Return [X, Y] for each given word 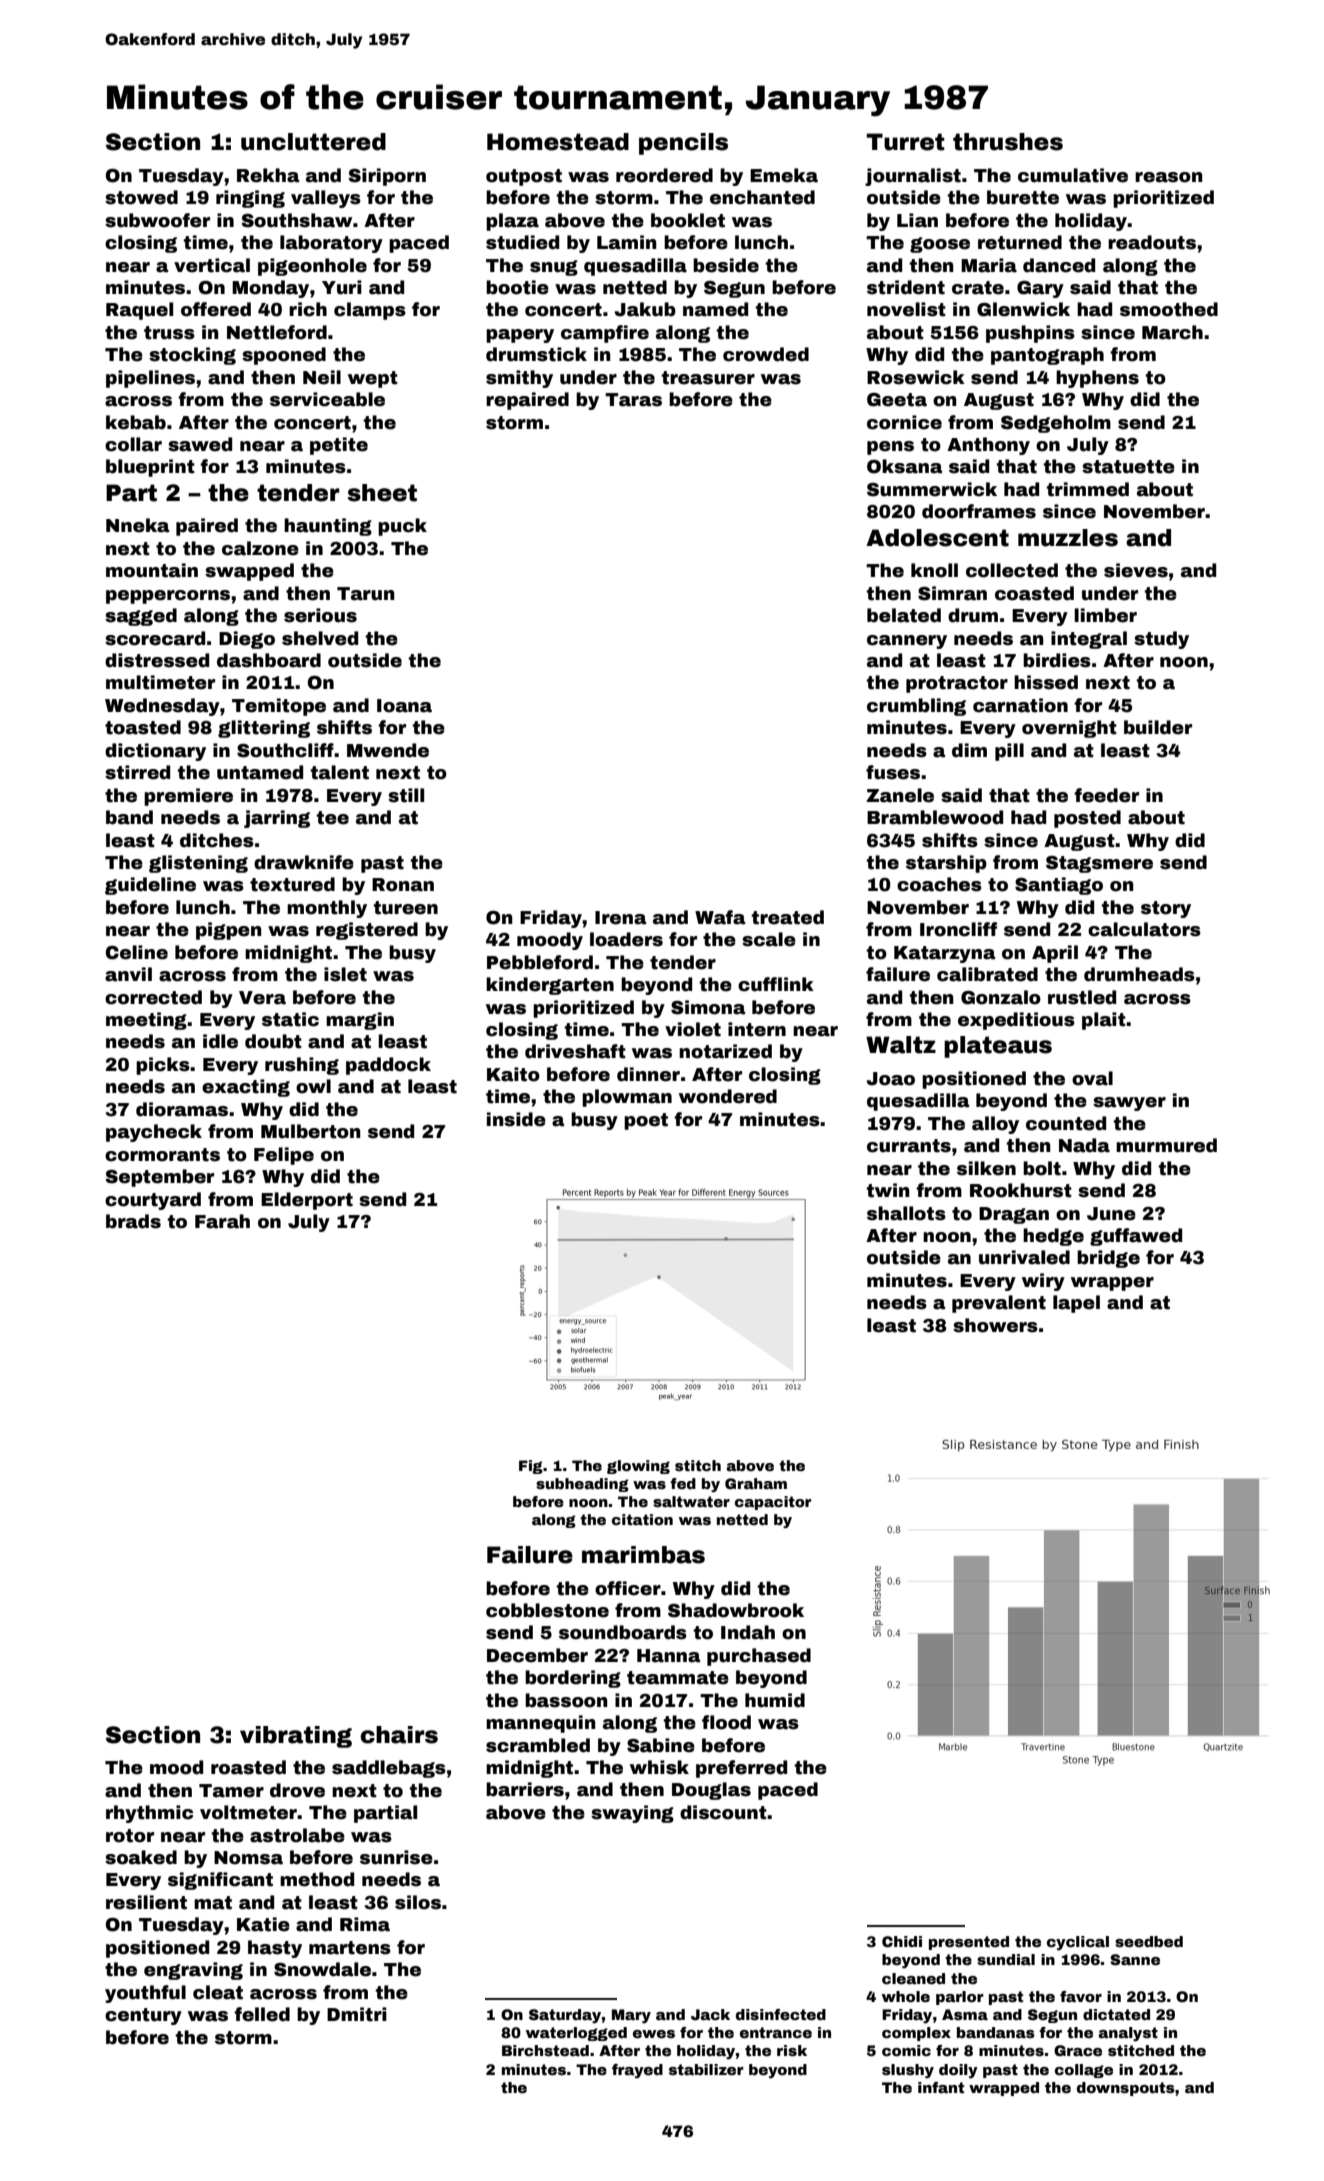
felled [262, 2014]
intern [757, 1029]
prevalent [999, 1304]
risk [792, 2050]
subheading [582, 1485]
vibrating [296, 1737]
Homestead [558, 142]
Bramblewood [935, 817]
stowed [141, 197]
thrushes [1008, 142]
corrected [153, 997]
